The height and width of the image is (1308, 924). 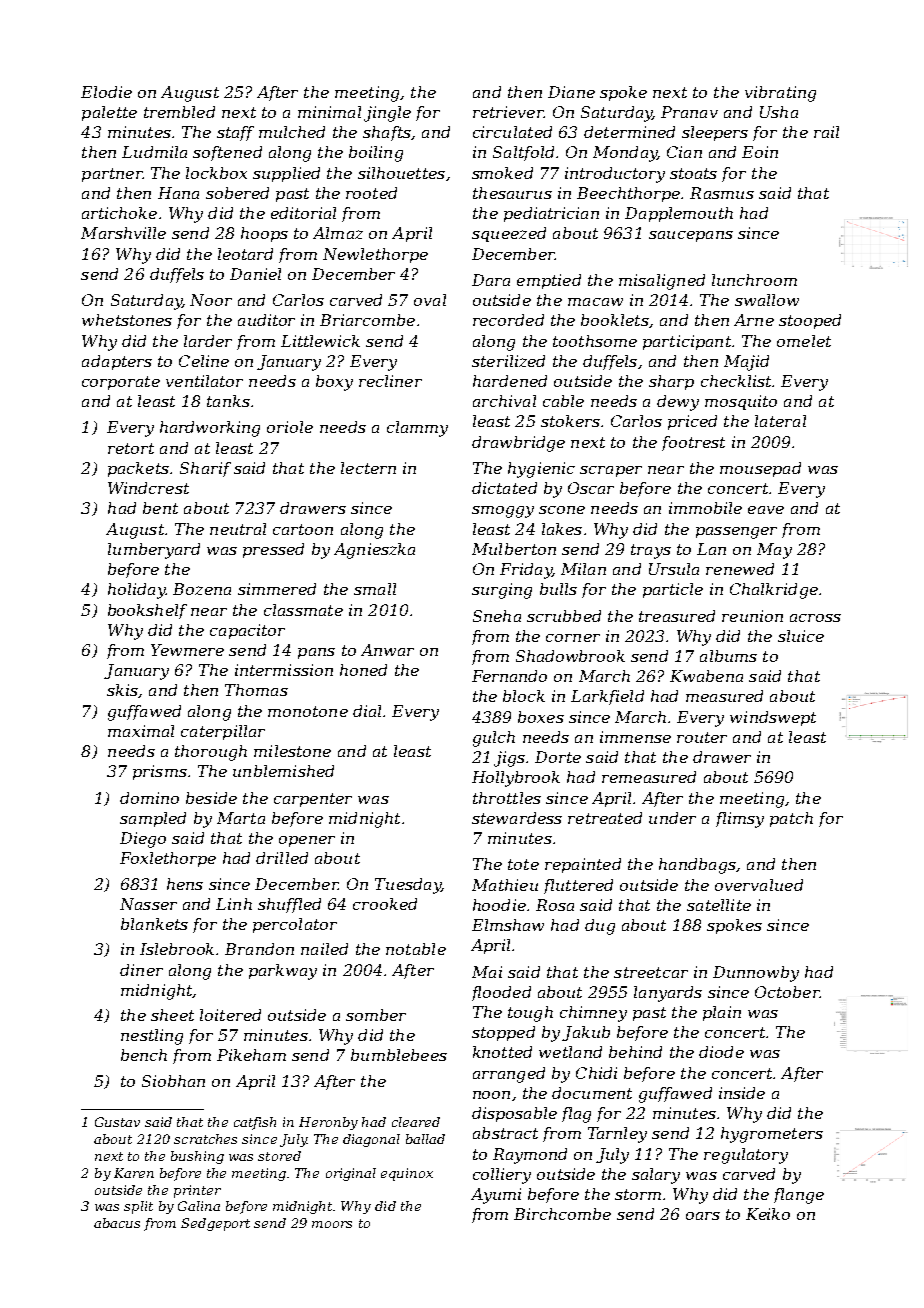 What do you see at coordinates (570, 1052) in the image?
I see `wetland` at bounding box center [570, 1052].
